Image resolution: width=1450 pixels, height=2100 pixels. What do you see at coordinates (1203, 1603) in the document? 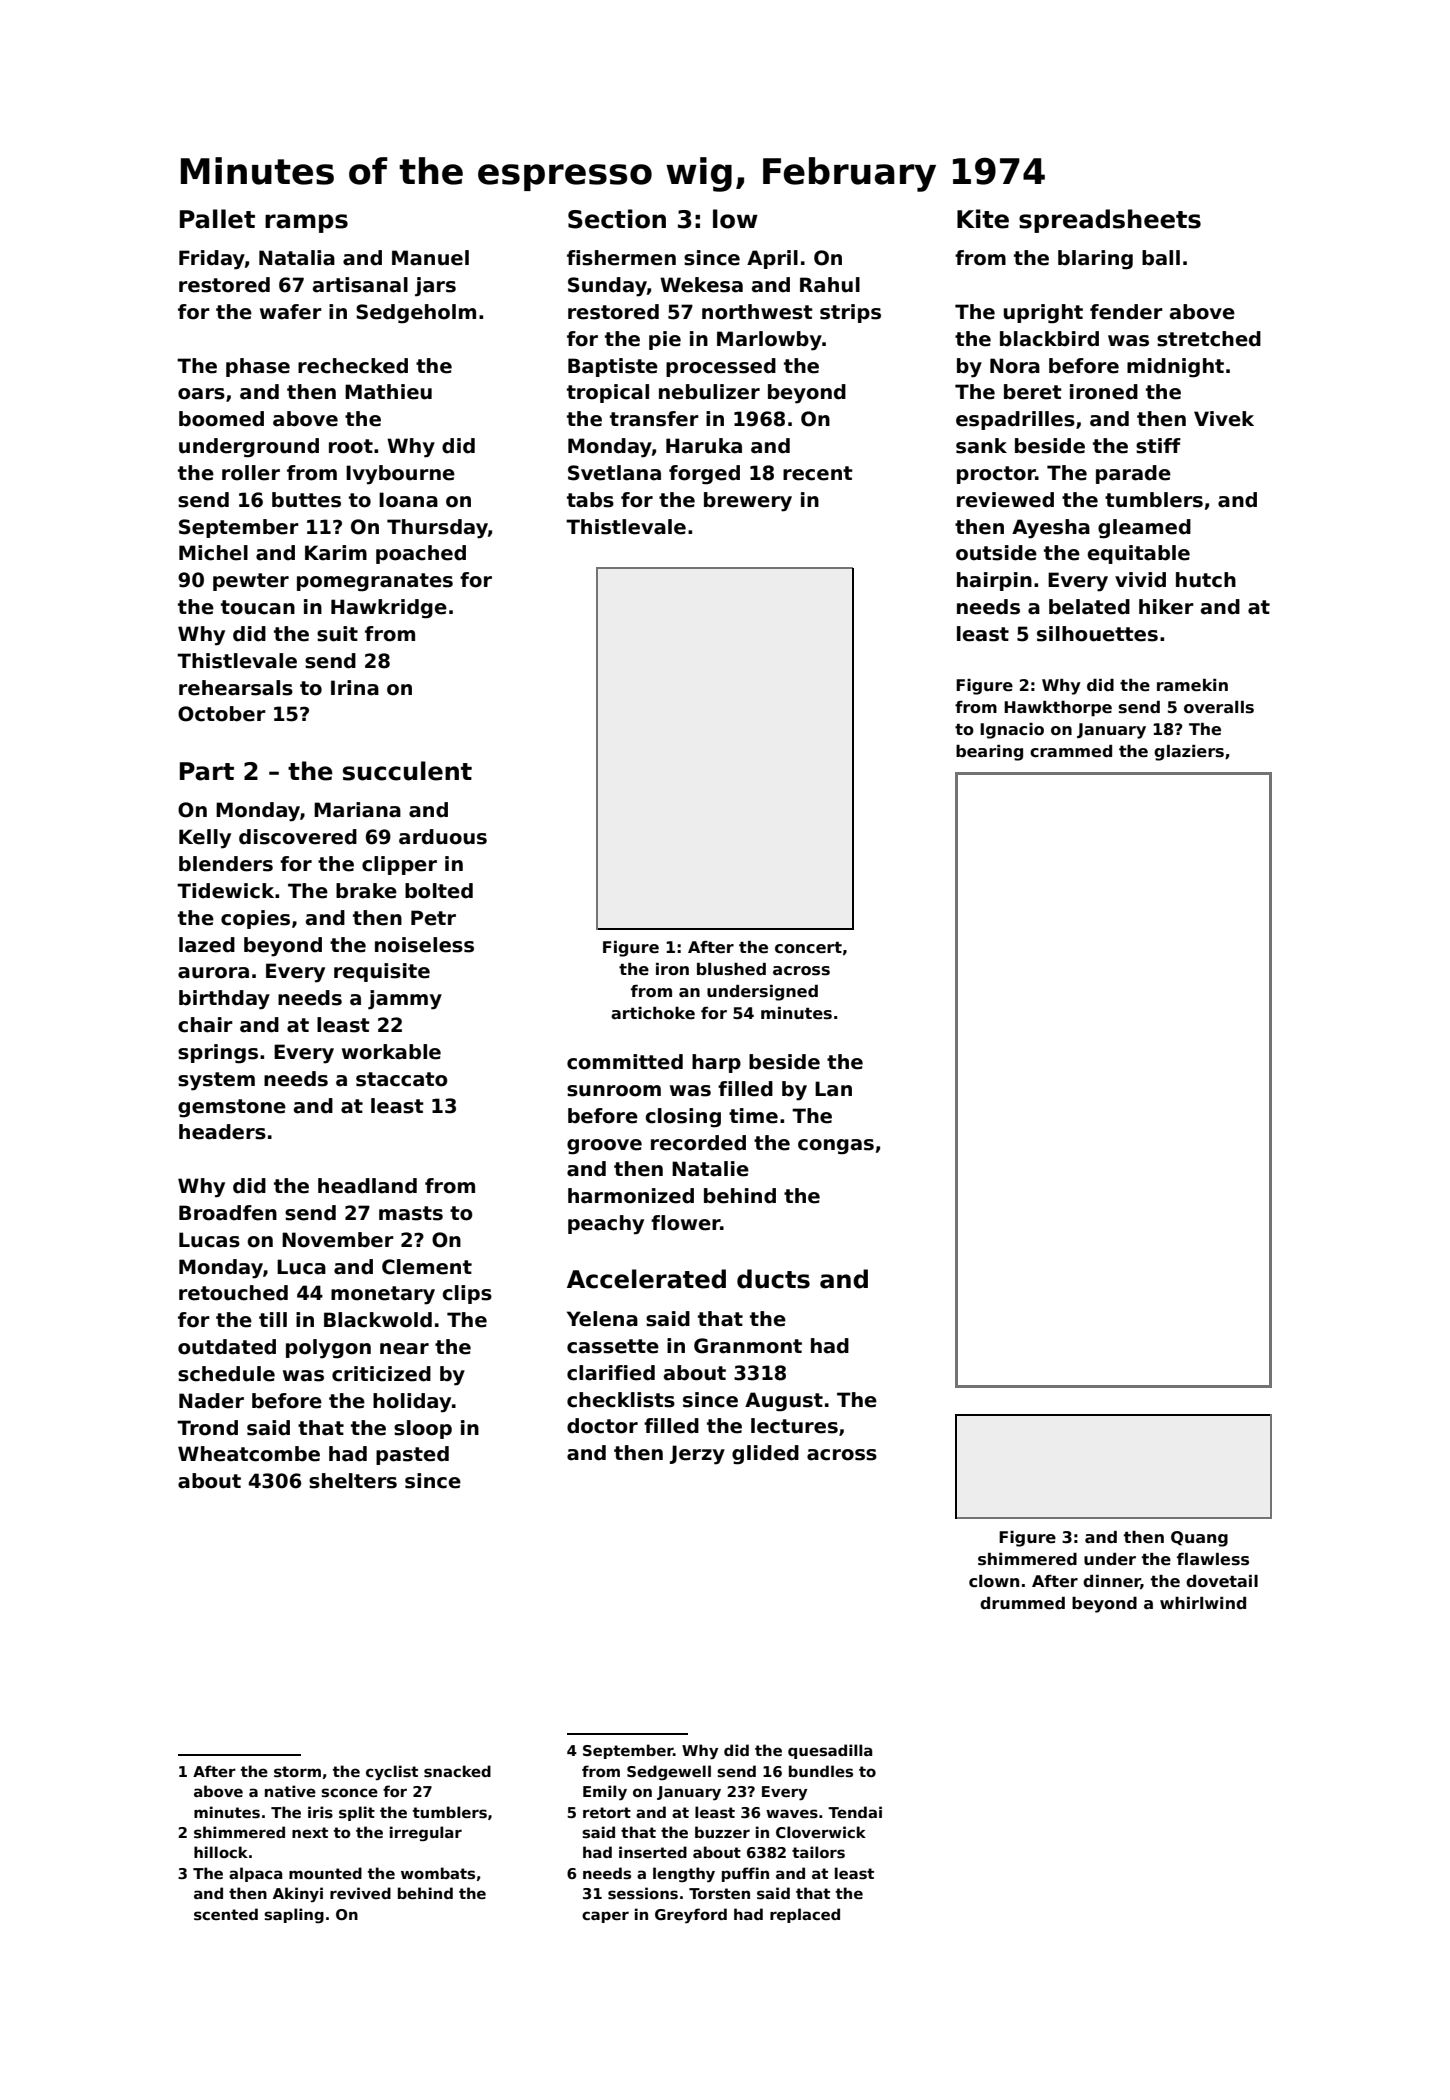
I see `whirlwind` at bounding box center [1203, 1603].
